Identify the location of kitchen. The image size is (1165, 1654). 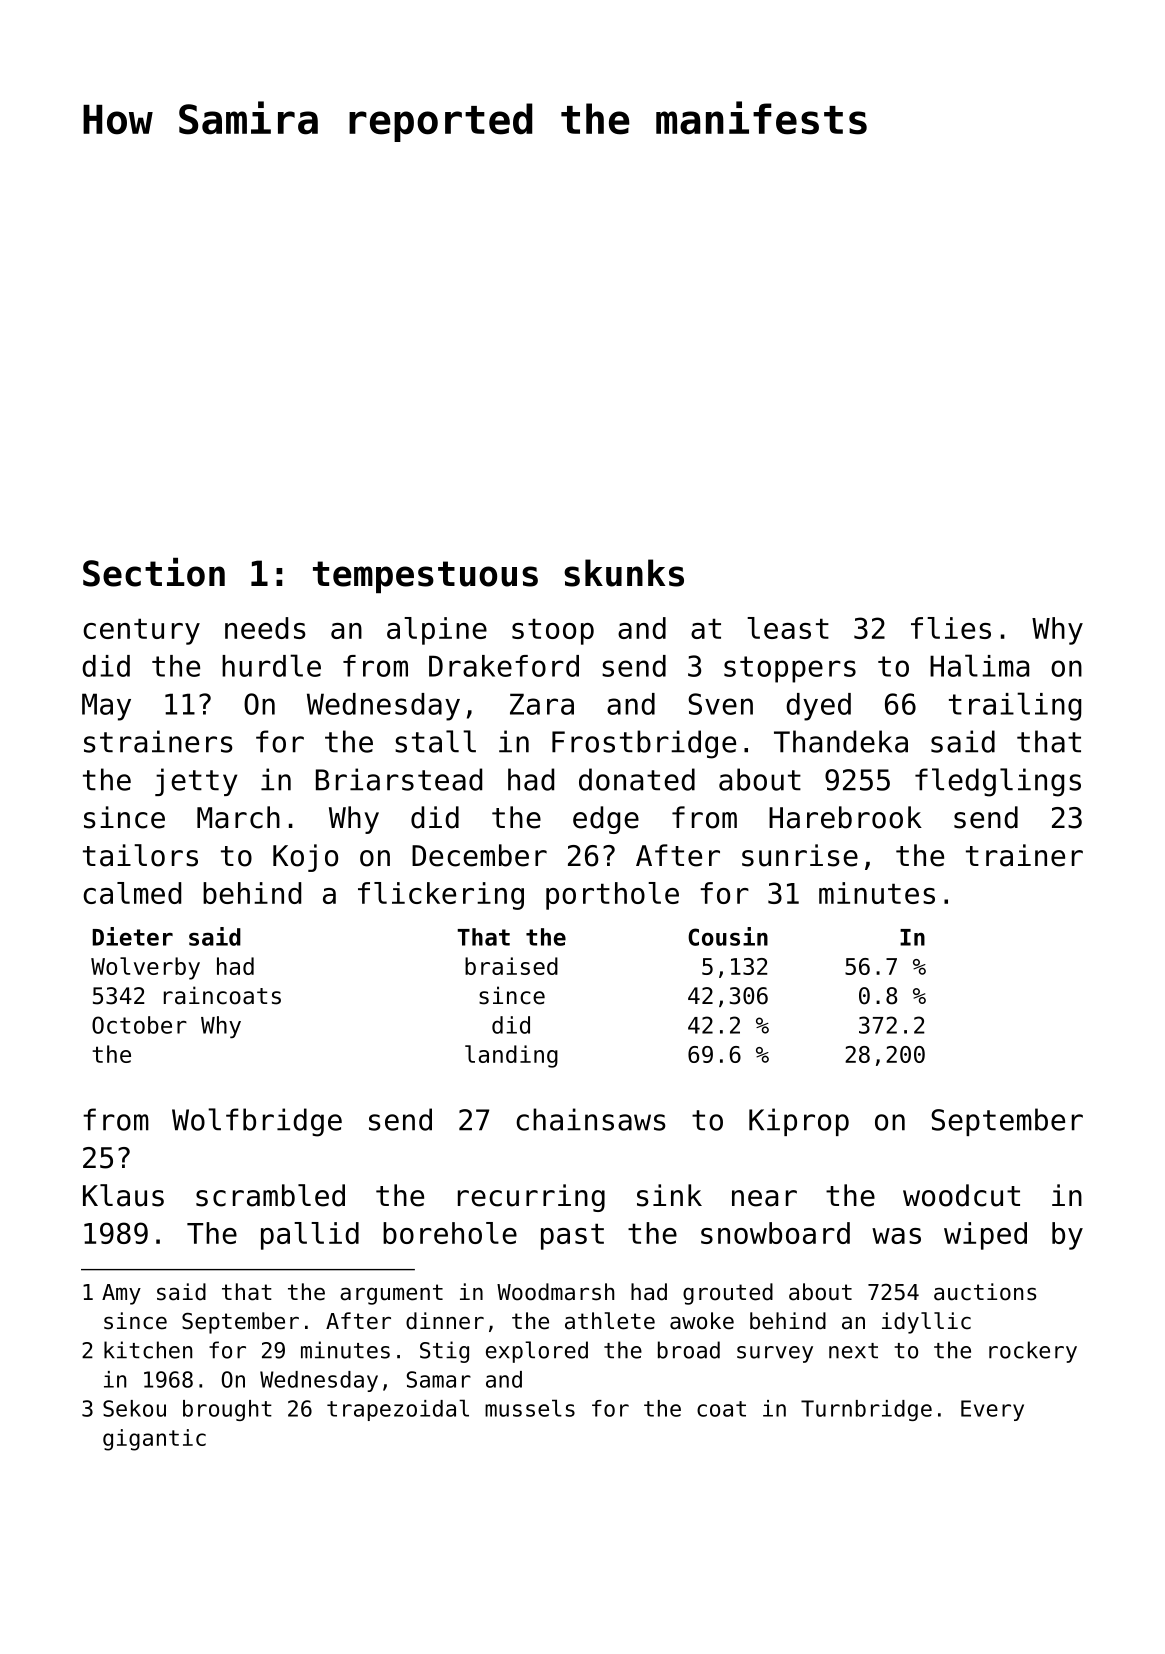
(148, 1350).
